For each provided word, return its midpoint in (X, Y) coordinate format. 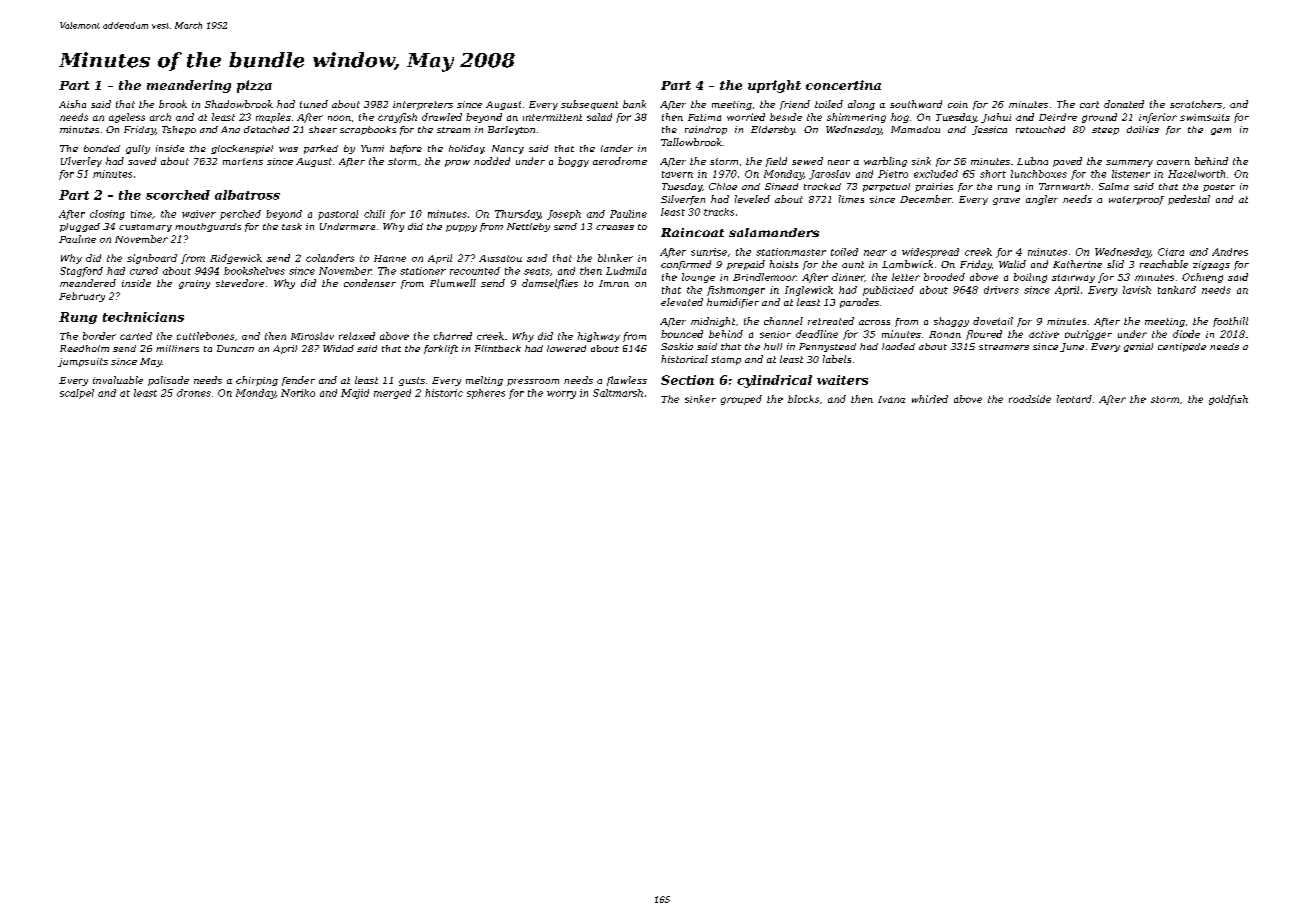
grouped (741, 400)
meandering (189, 86)
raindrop (706, 130)
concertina (843, 85)
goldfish (1228, 400)
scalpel (77, 394)
